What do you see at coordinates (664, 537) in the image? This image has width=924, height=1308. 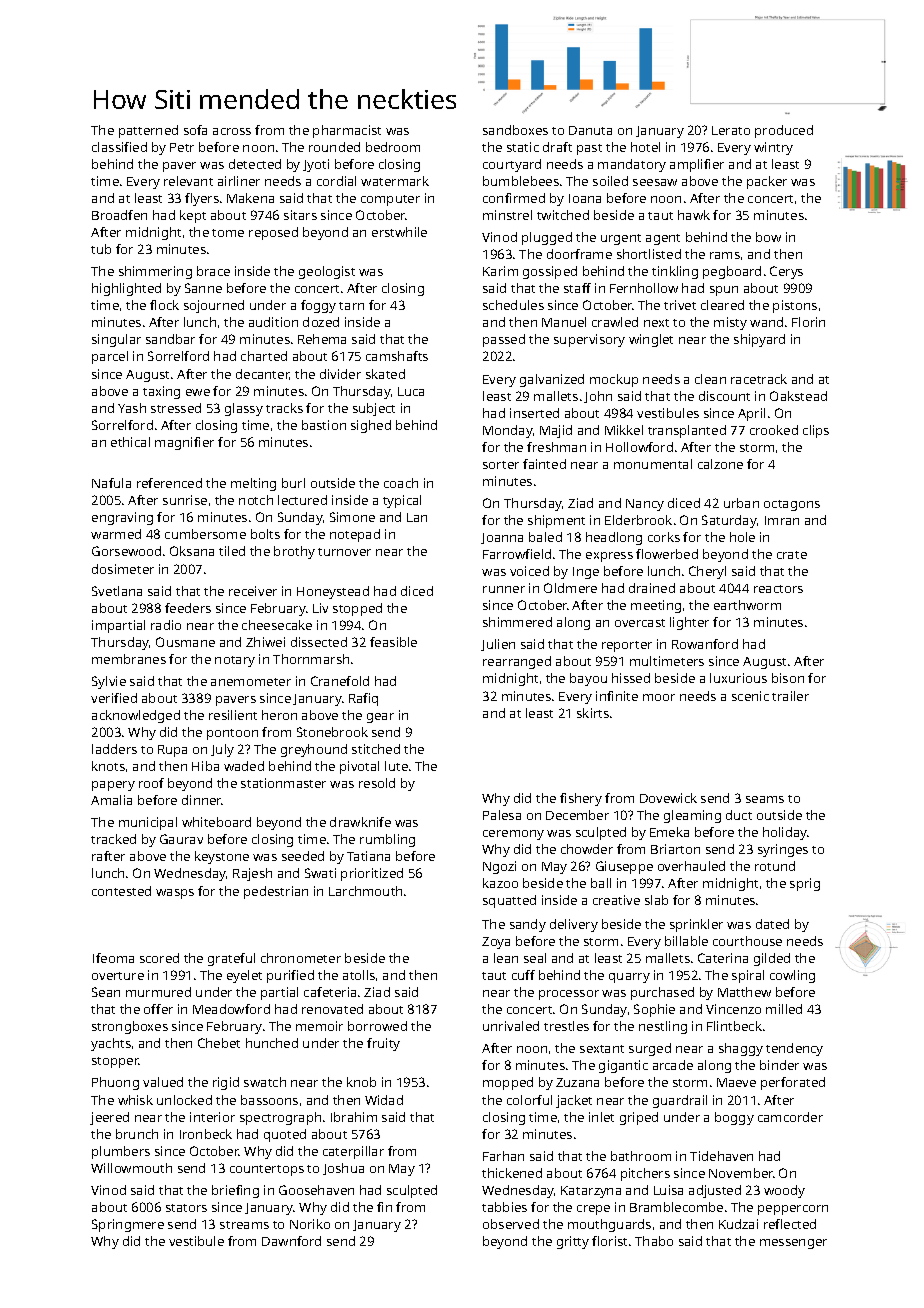 I see `corks` at bounding box center [664, 537].
